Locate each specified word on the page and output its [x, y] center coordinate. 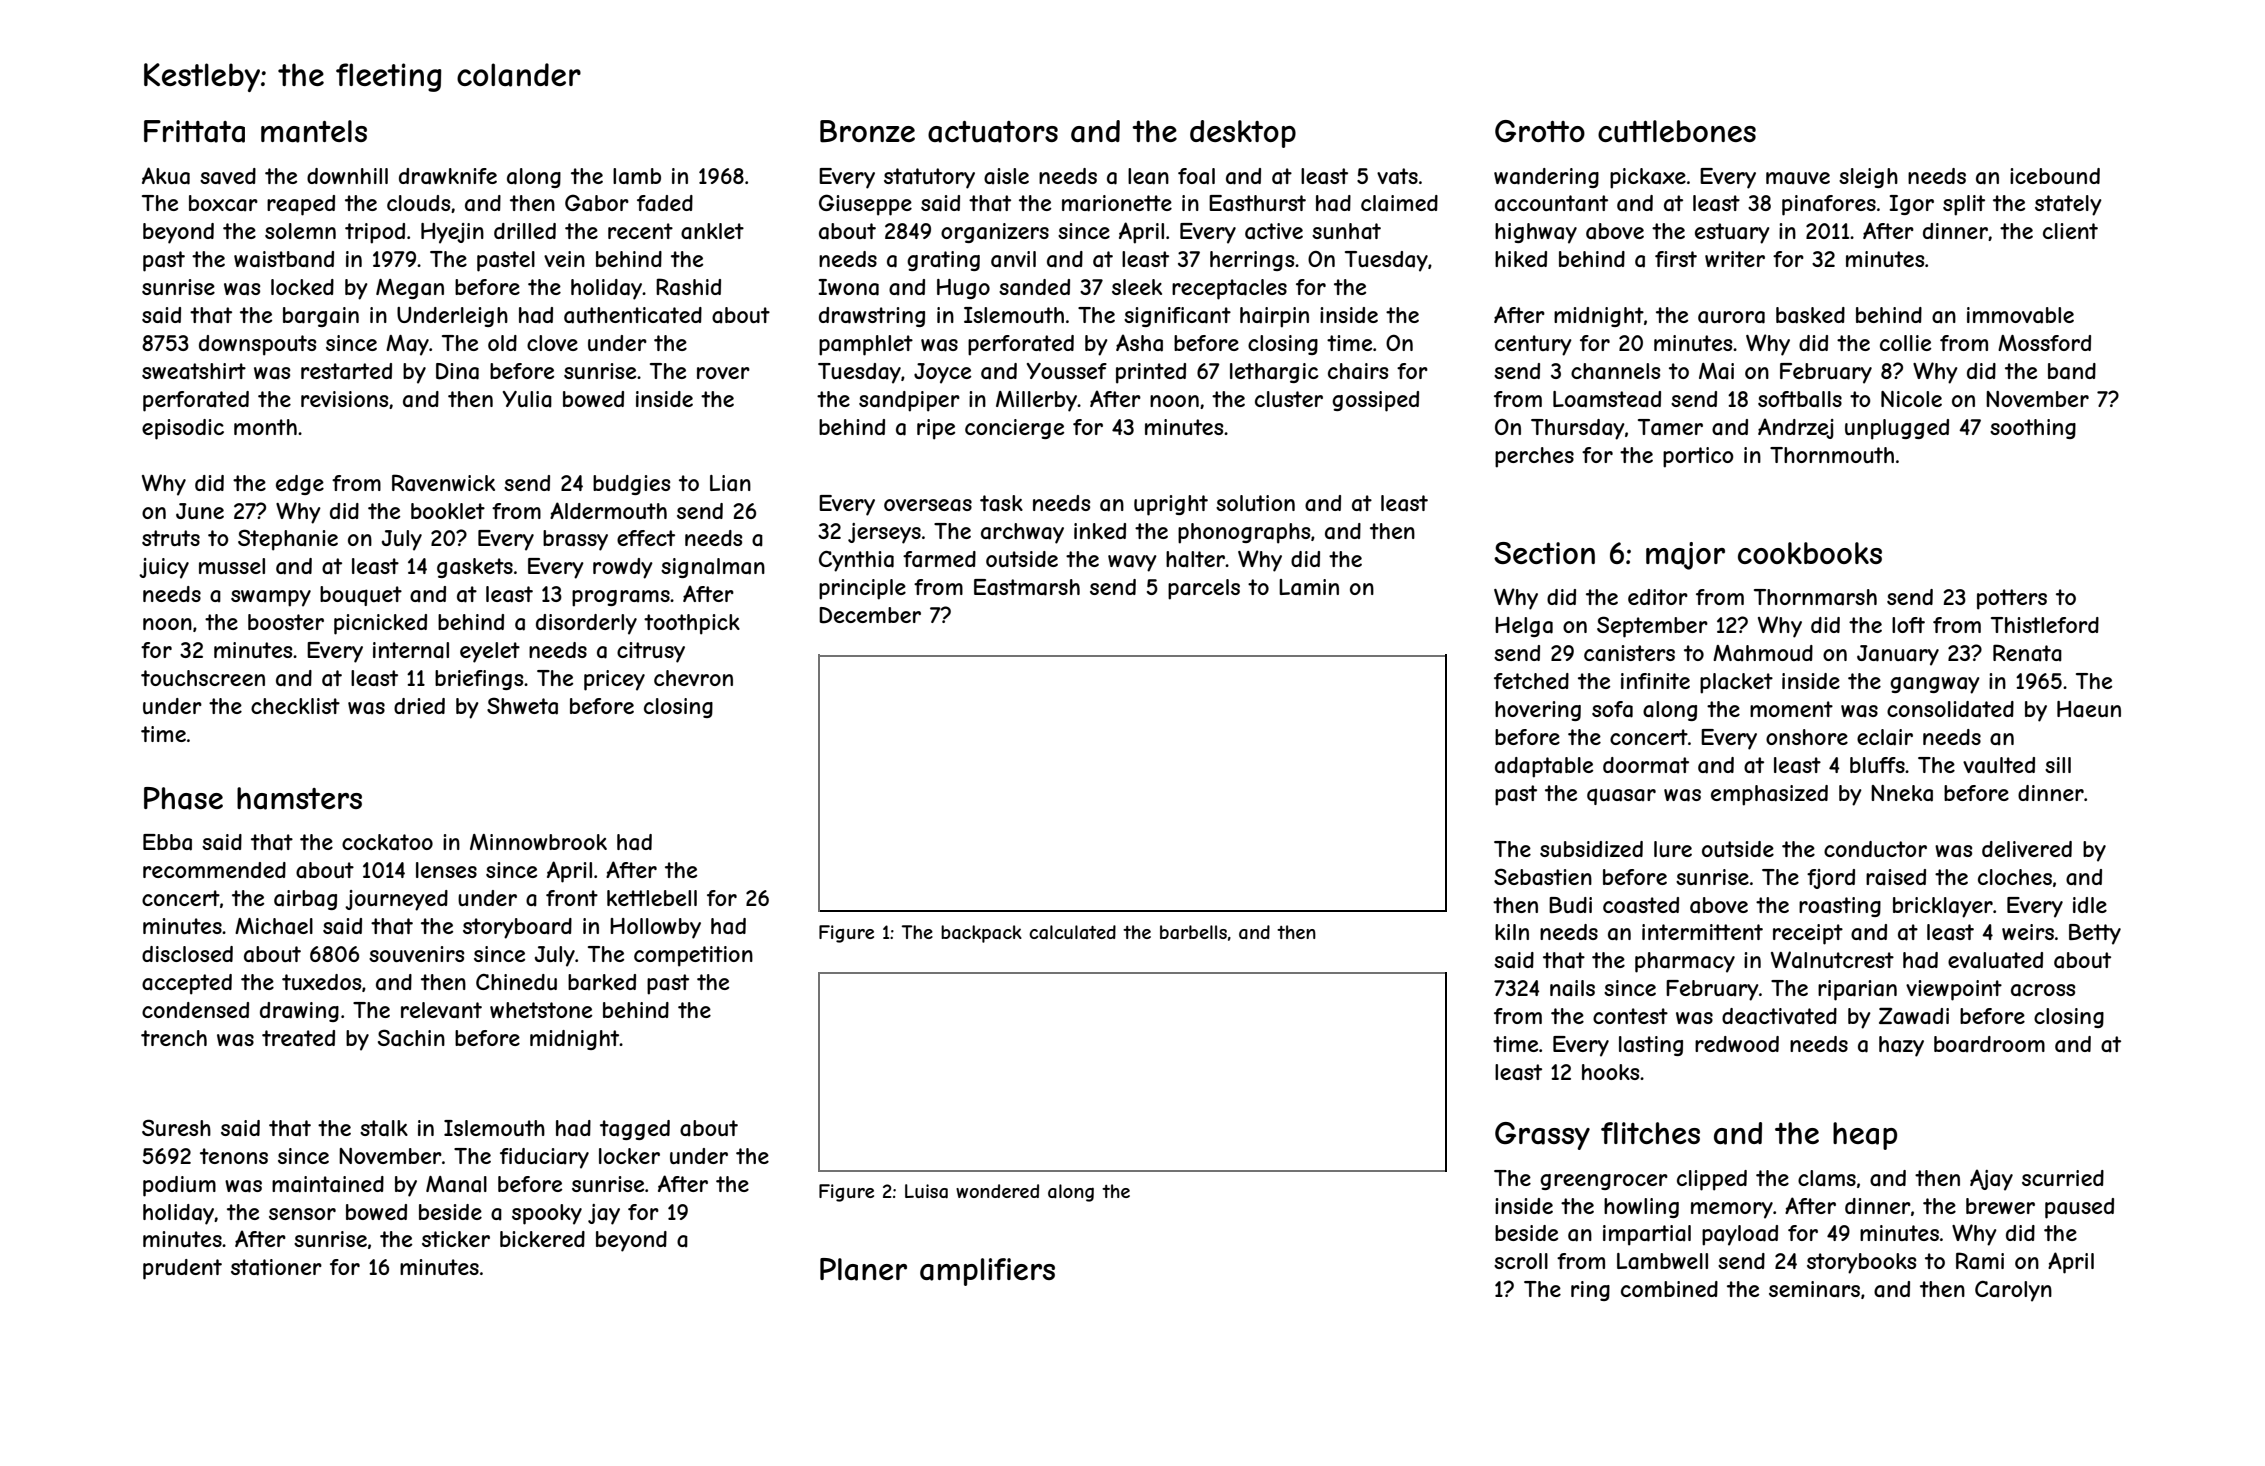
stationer [276, 1267]
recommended [214, 870]
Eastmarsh [1027, 587]
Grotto [1540, 131]
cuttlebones [1677, 131]
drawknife [448, 176]
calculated [1072, 932]
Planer [863, 1269]
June [200, 511]
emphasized [1769, 795]
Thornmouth [1832, 455]
